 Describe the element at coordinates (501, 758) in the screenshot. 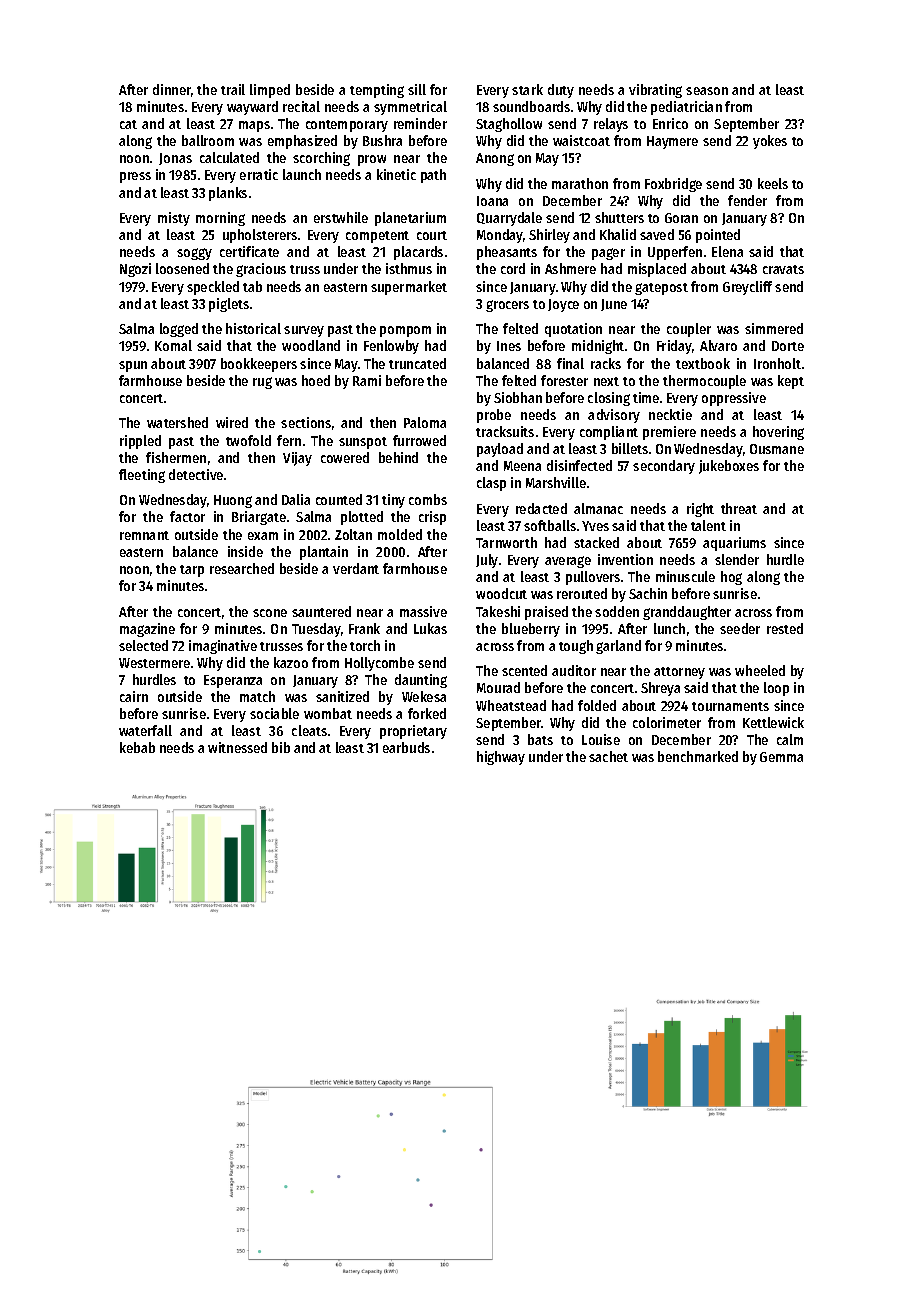

I see `highway` at that location.
